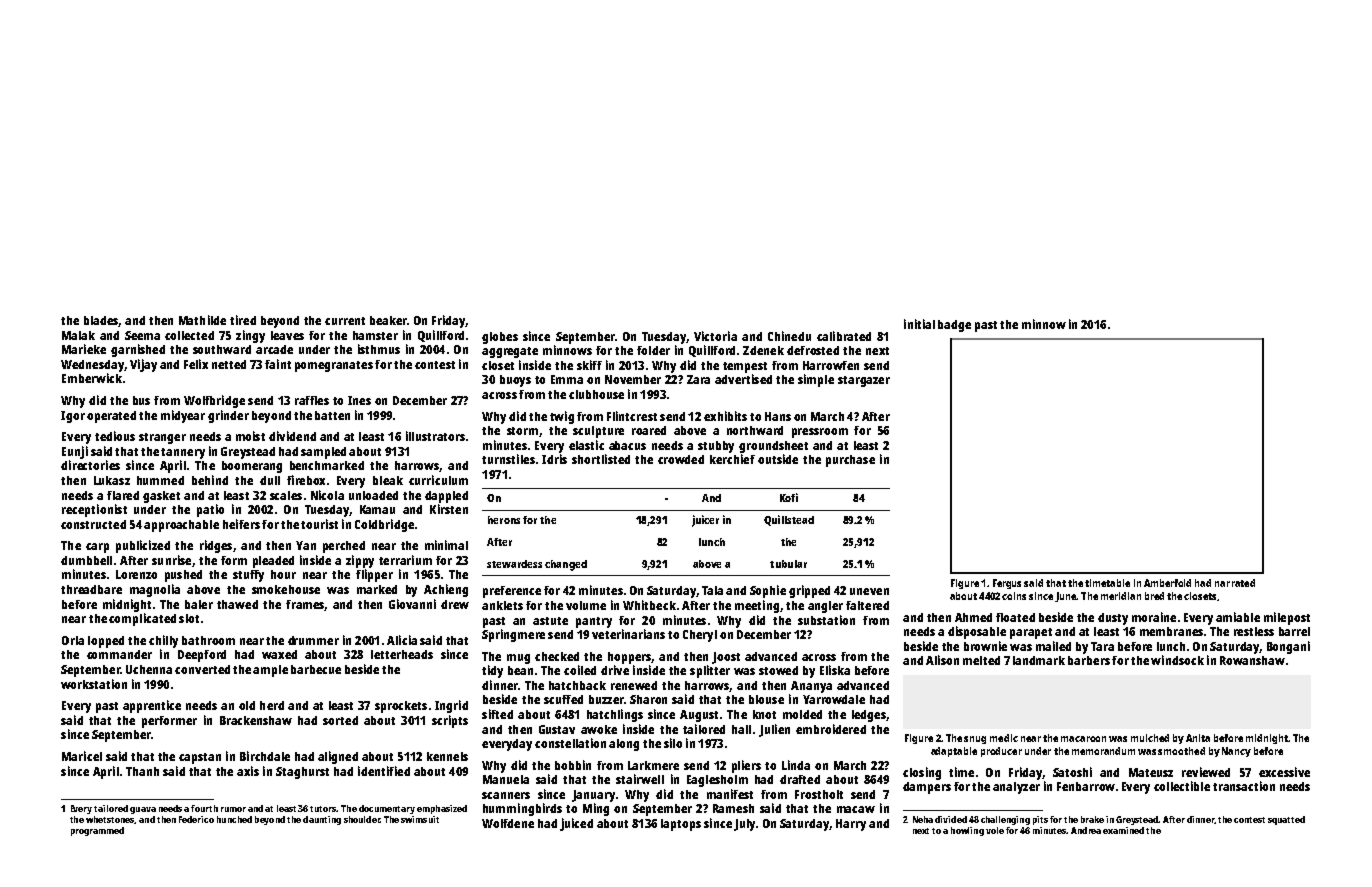  Describe the element at coordinates (248, 771) in the document. I see `axis` at that location.
